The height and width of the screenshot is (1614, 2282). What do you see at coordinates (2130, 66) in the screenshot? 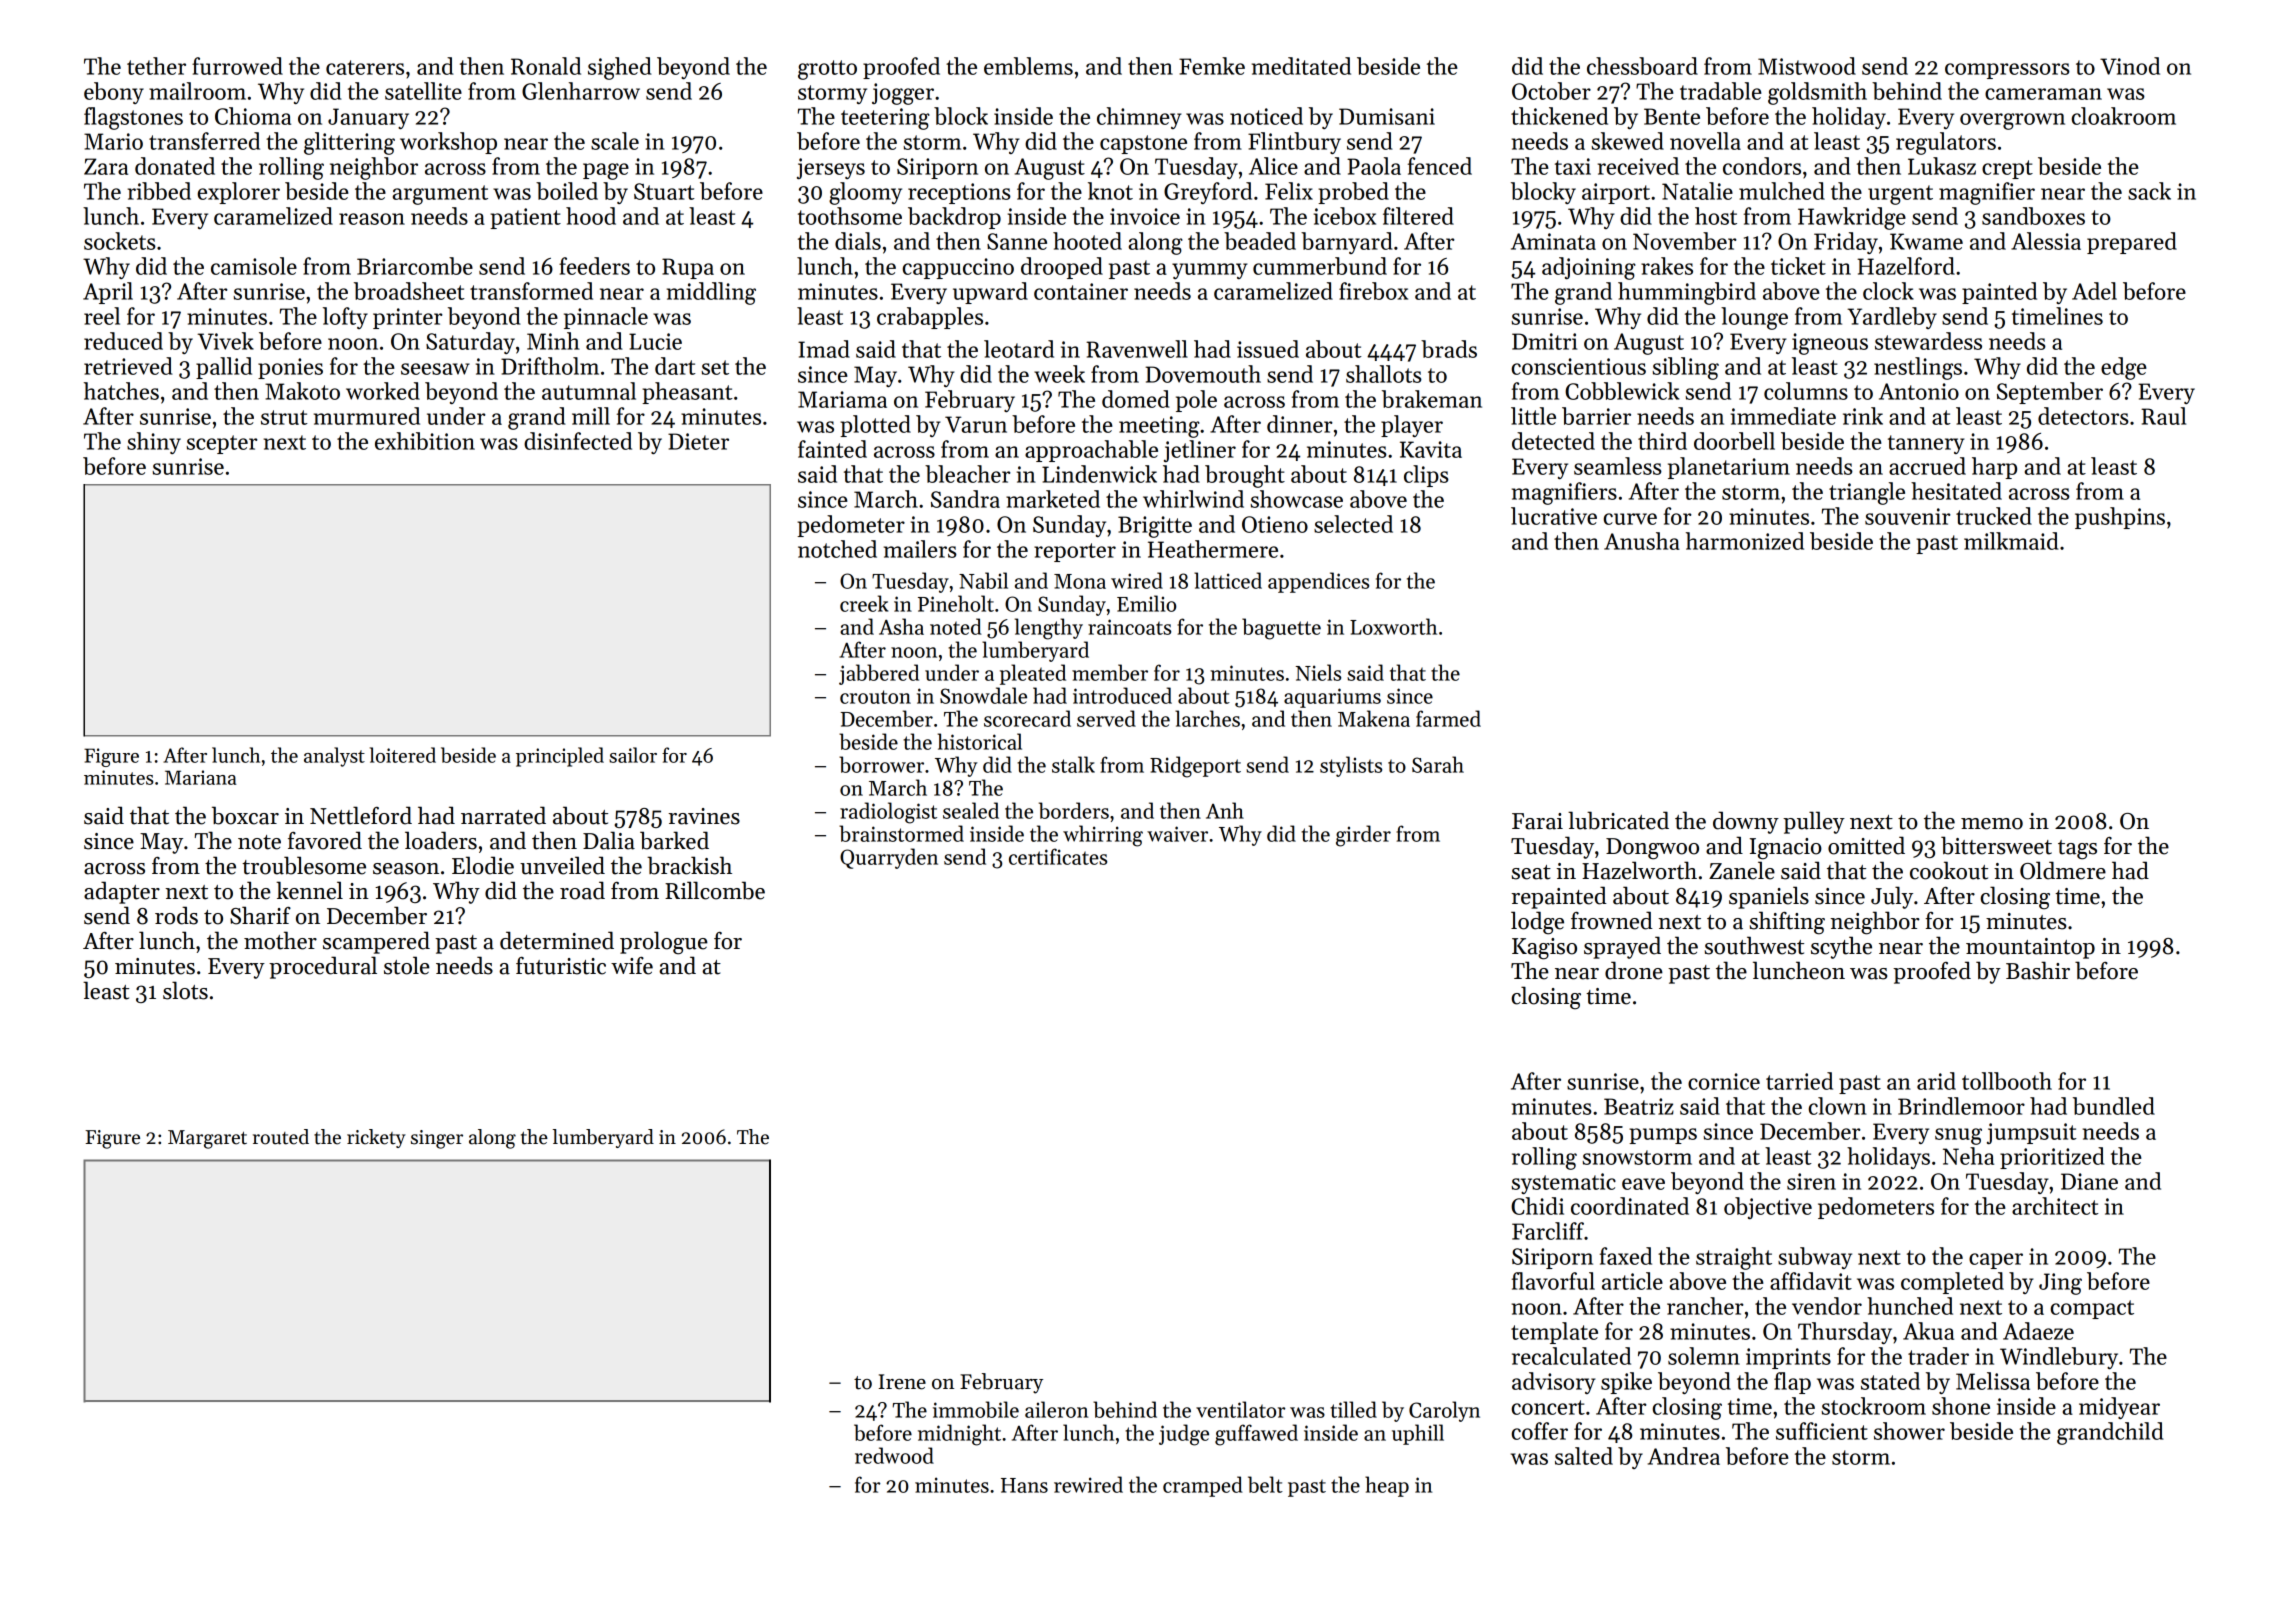
I see `Vinod` at bounding box center [2130, 66].
